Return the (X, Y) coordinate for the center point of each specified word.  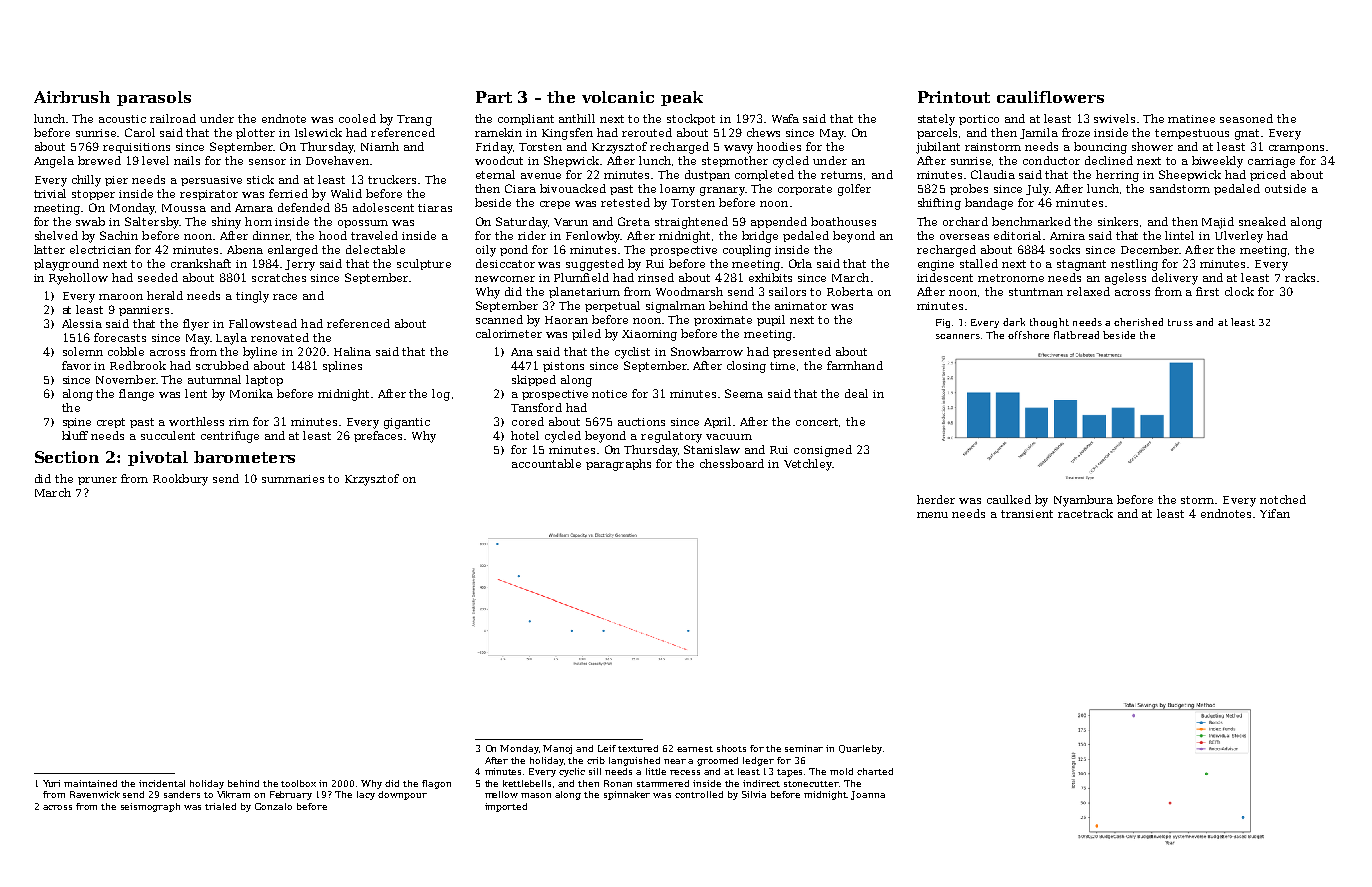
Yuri (51, 783)
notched (1283, 499)
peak (682, 98)
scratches (279, 277)
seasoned (1246, 118)
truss (1180, 322)
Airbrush (72, 97)
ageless (1125, 279)
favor (76, 365)
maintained (90, 783)
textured (638, 748)
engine (936, 265)
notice (609, 394)
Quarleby (860, 749)
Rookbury (180, 480)
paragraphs (618, 465)
